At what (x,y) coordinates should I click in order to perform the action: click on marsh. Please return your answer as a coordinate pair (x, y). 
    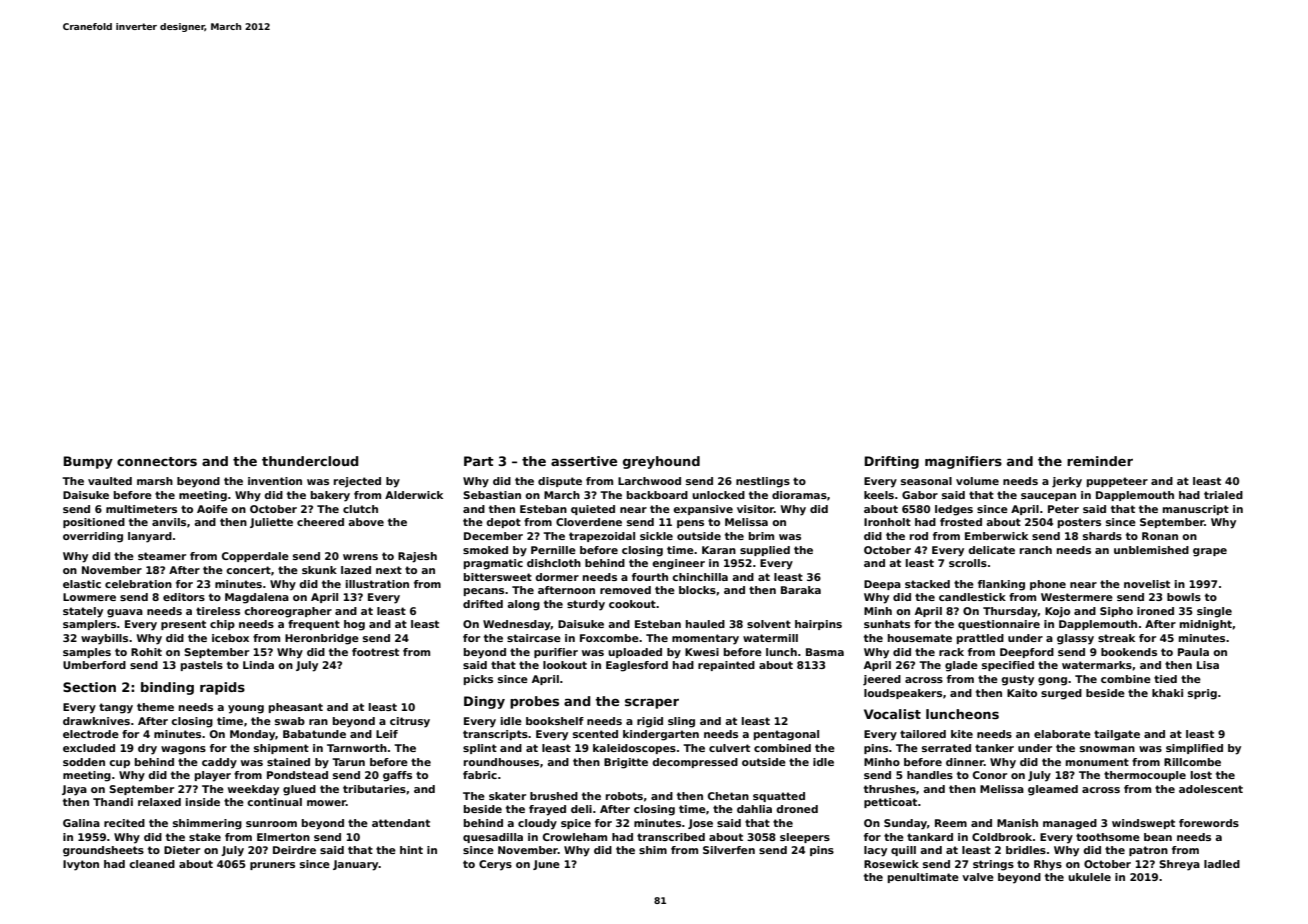
    Looking at the image, I should click on (155, 481).
